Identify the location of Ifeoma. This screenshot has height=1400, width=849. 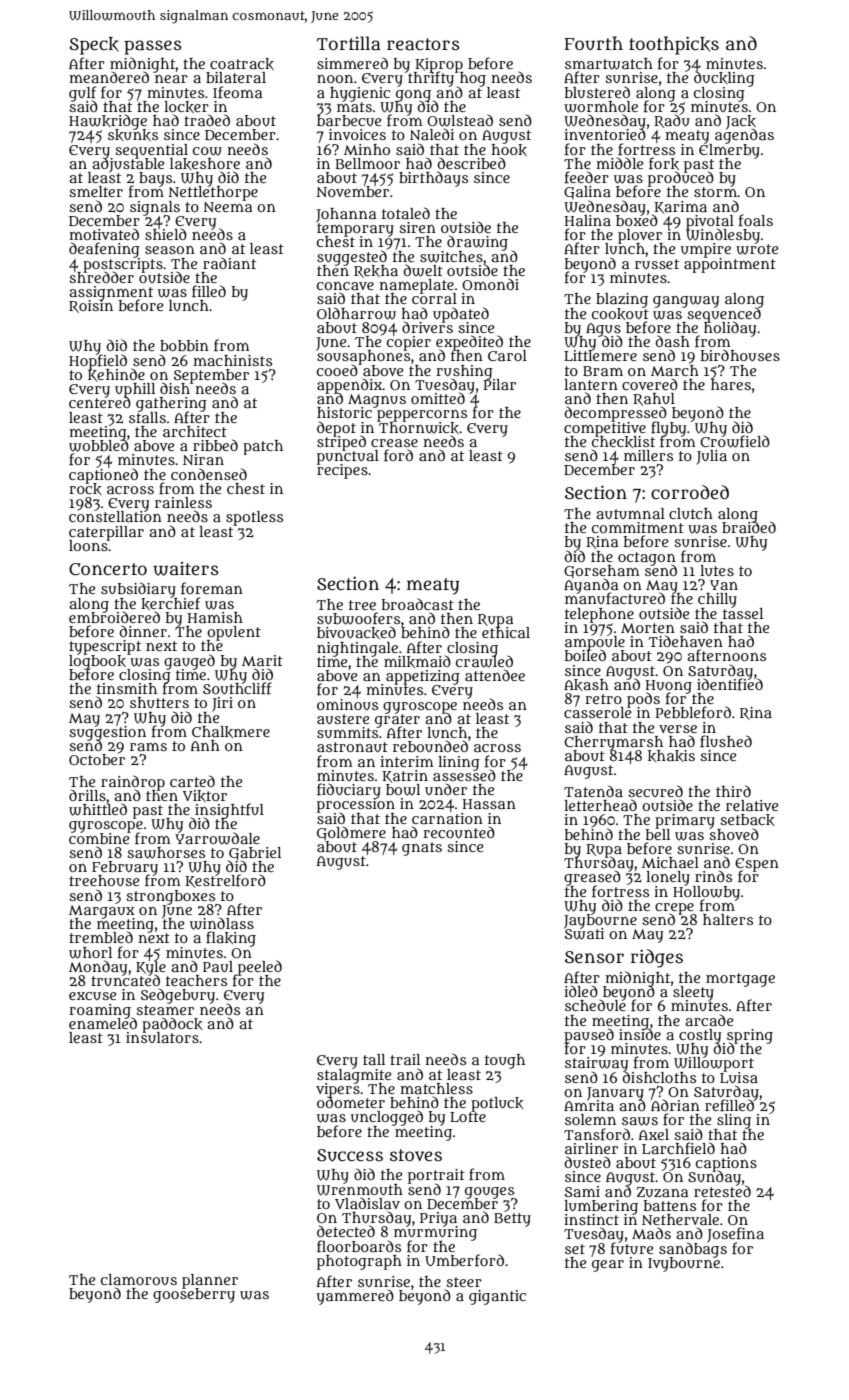
(237, 92).
